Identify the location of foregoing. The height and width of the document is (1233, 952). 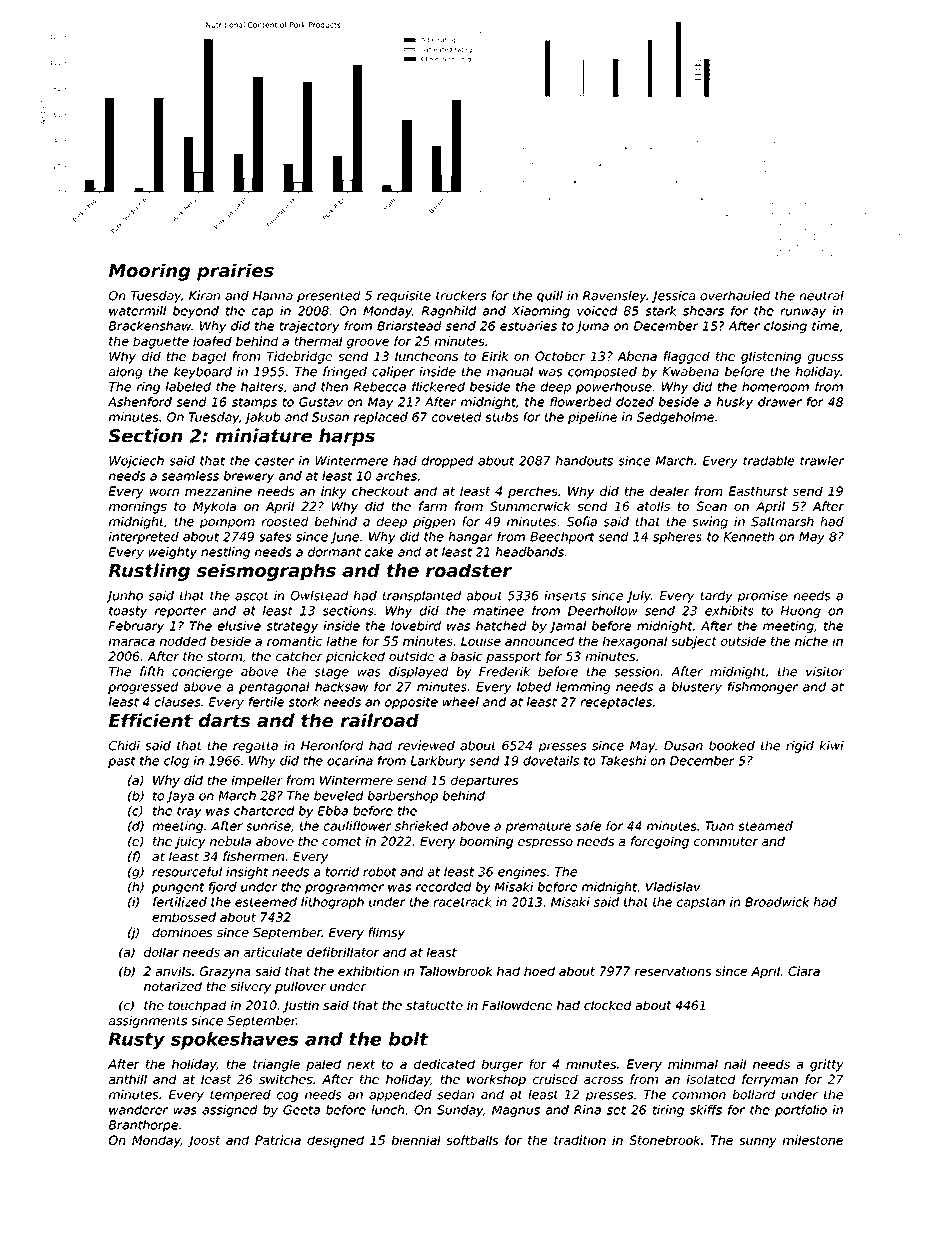
(660, 842).
